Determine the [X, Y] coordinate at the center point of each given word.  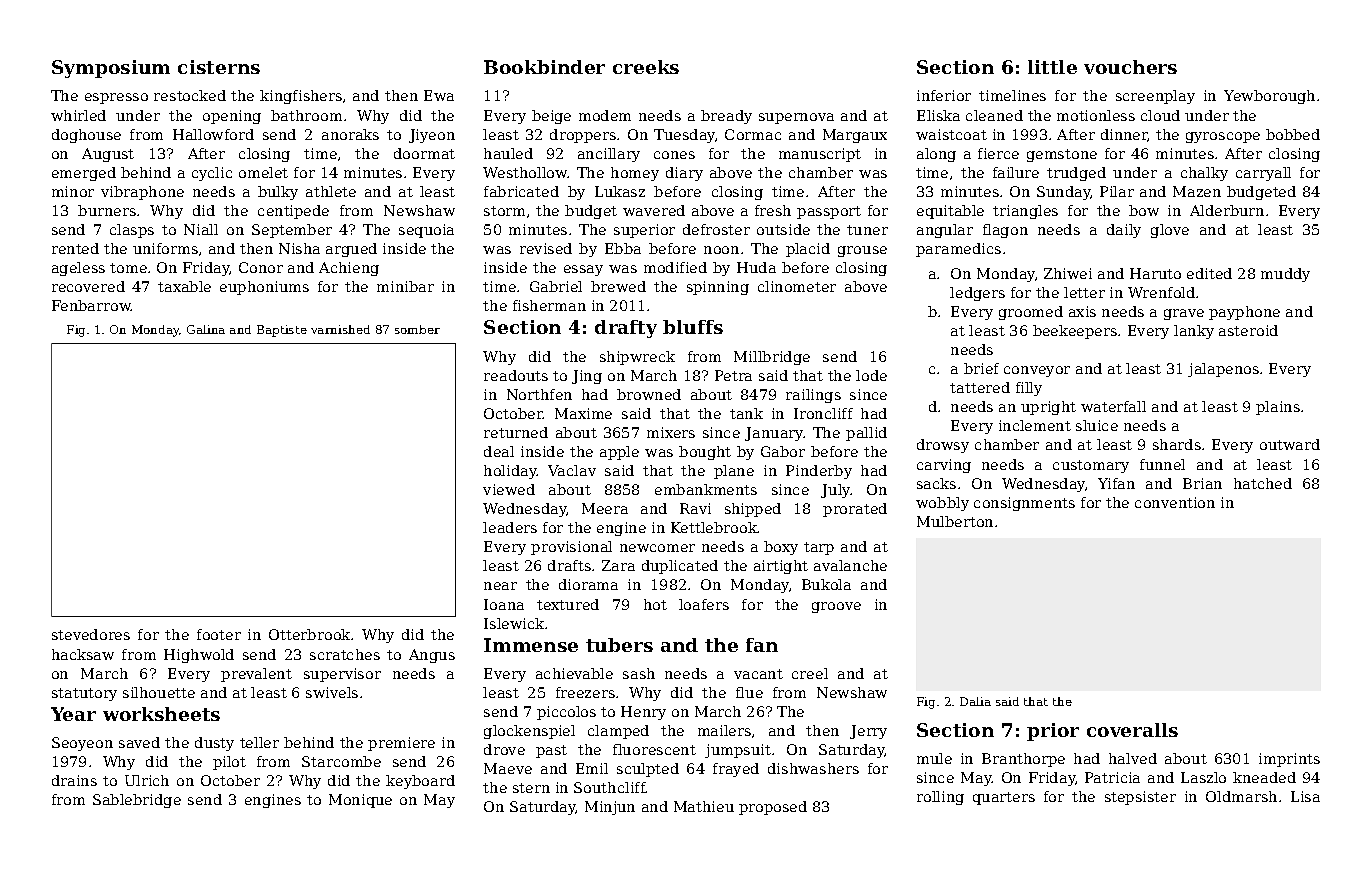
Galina [206, 329]
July [836, 491]
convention [1175, 502]
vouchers [1130, 67]
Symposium [111, 69]
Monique [360, 801]
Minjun [610, 808]
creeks [646, 67]
